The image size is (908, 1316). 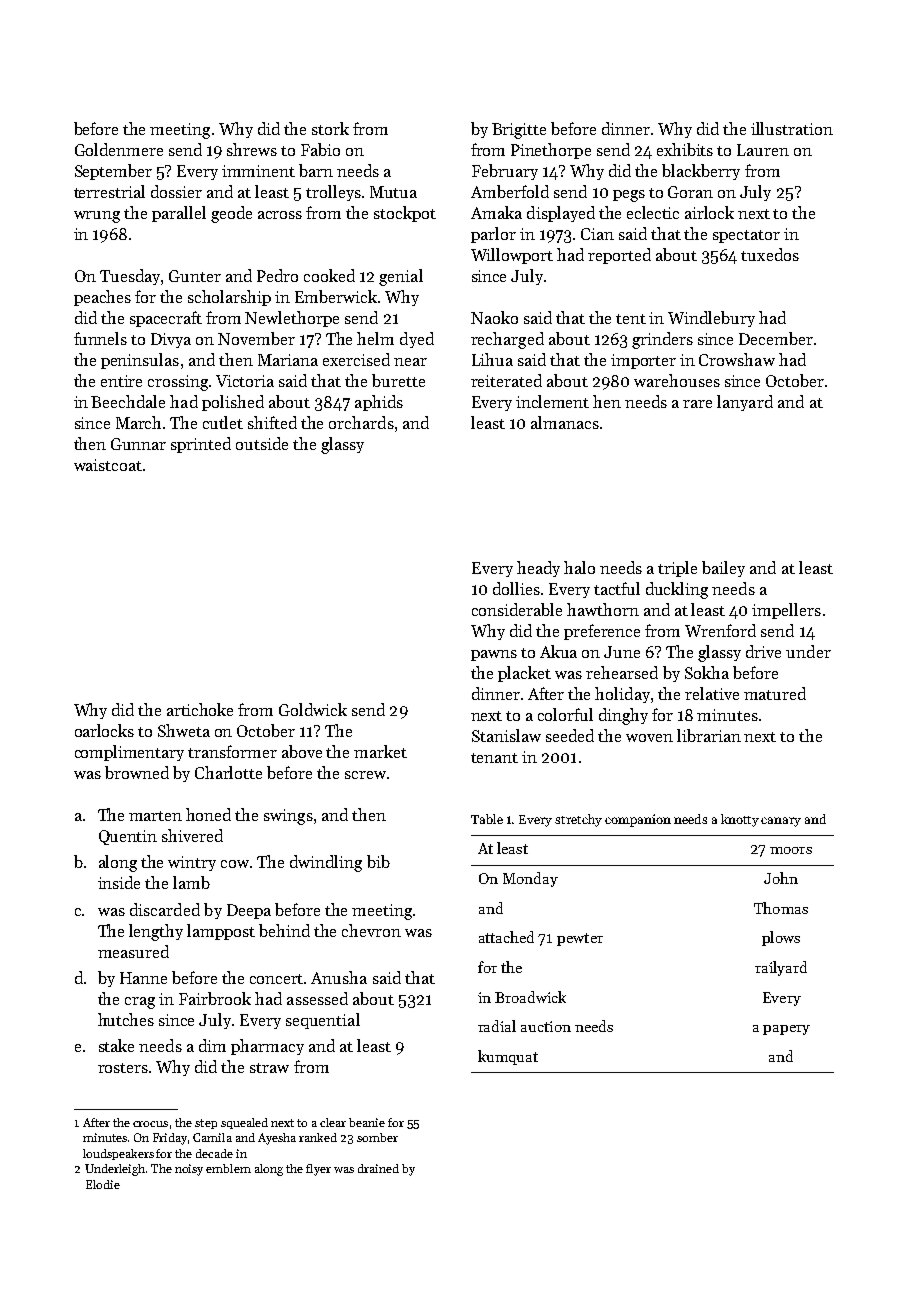 I want to click on inside, so click(x=119, y=882).
